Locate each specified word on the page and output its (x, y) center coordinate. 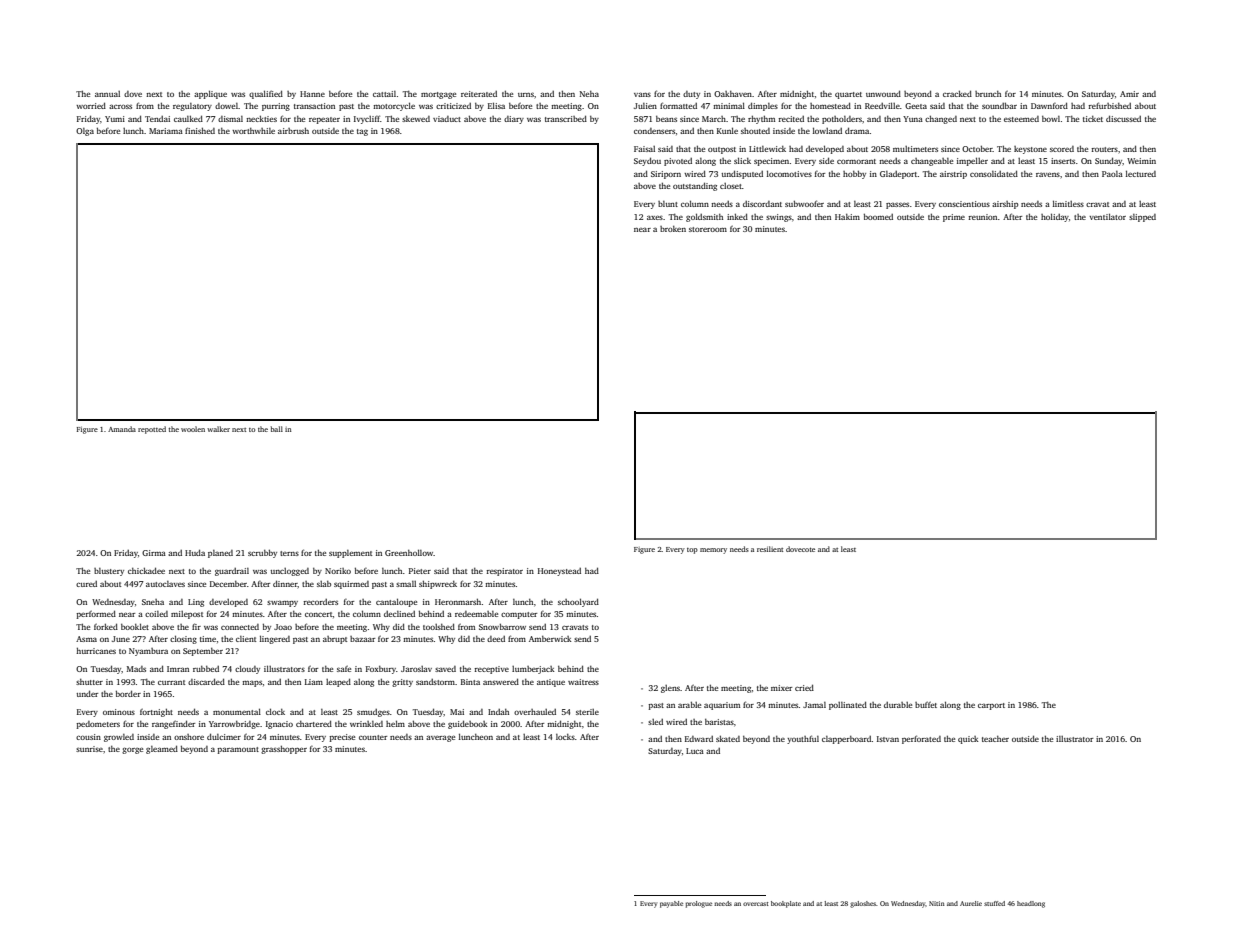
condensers (655, 131)
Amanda (122, 429)
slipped (1142, 218)
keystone (1030, 150)
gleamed (162, 749)
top (692, 551)
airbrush (293, 130)
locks (565, 737)
